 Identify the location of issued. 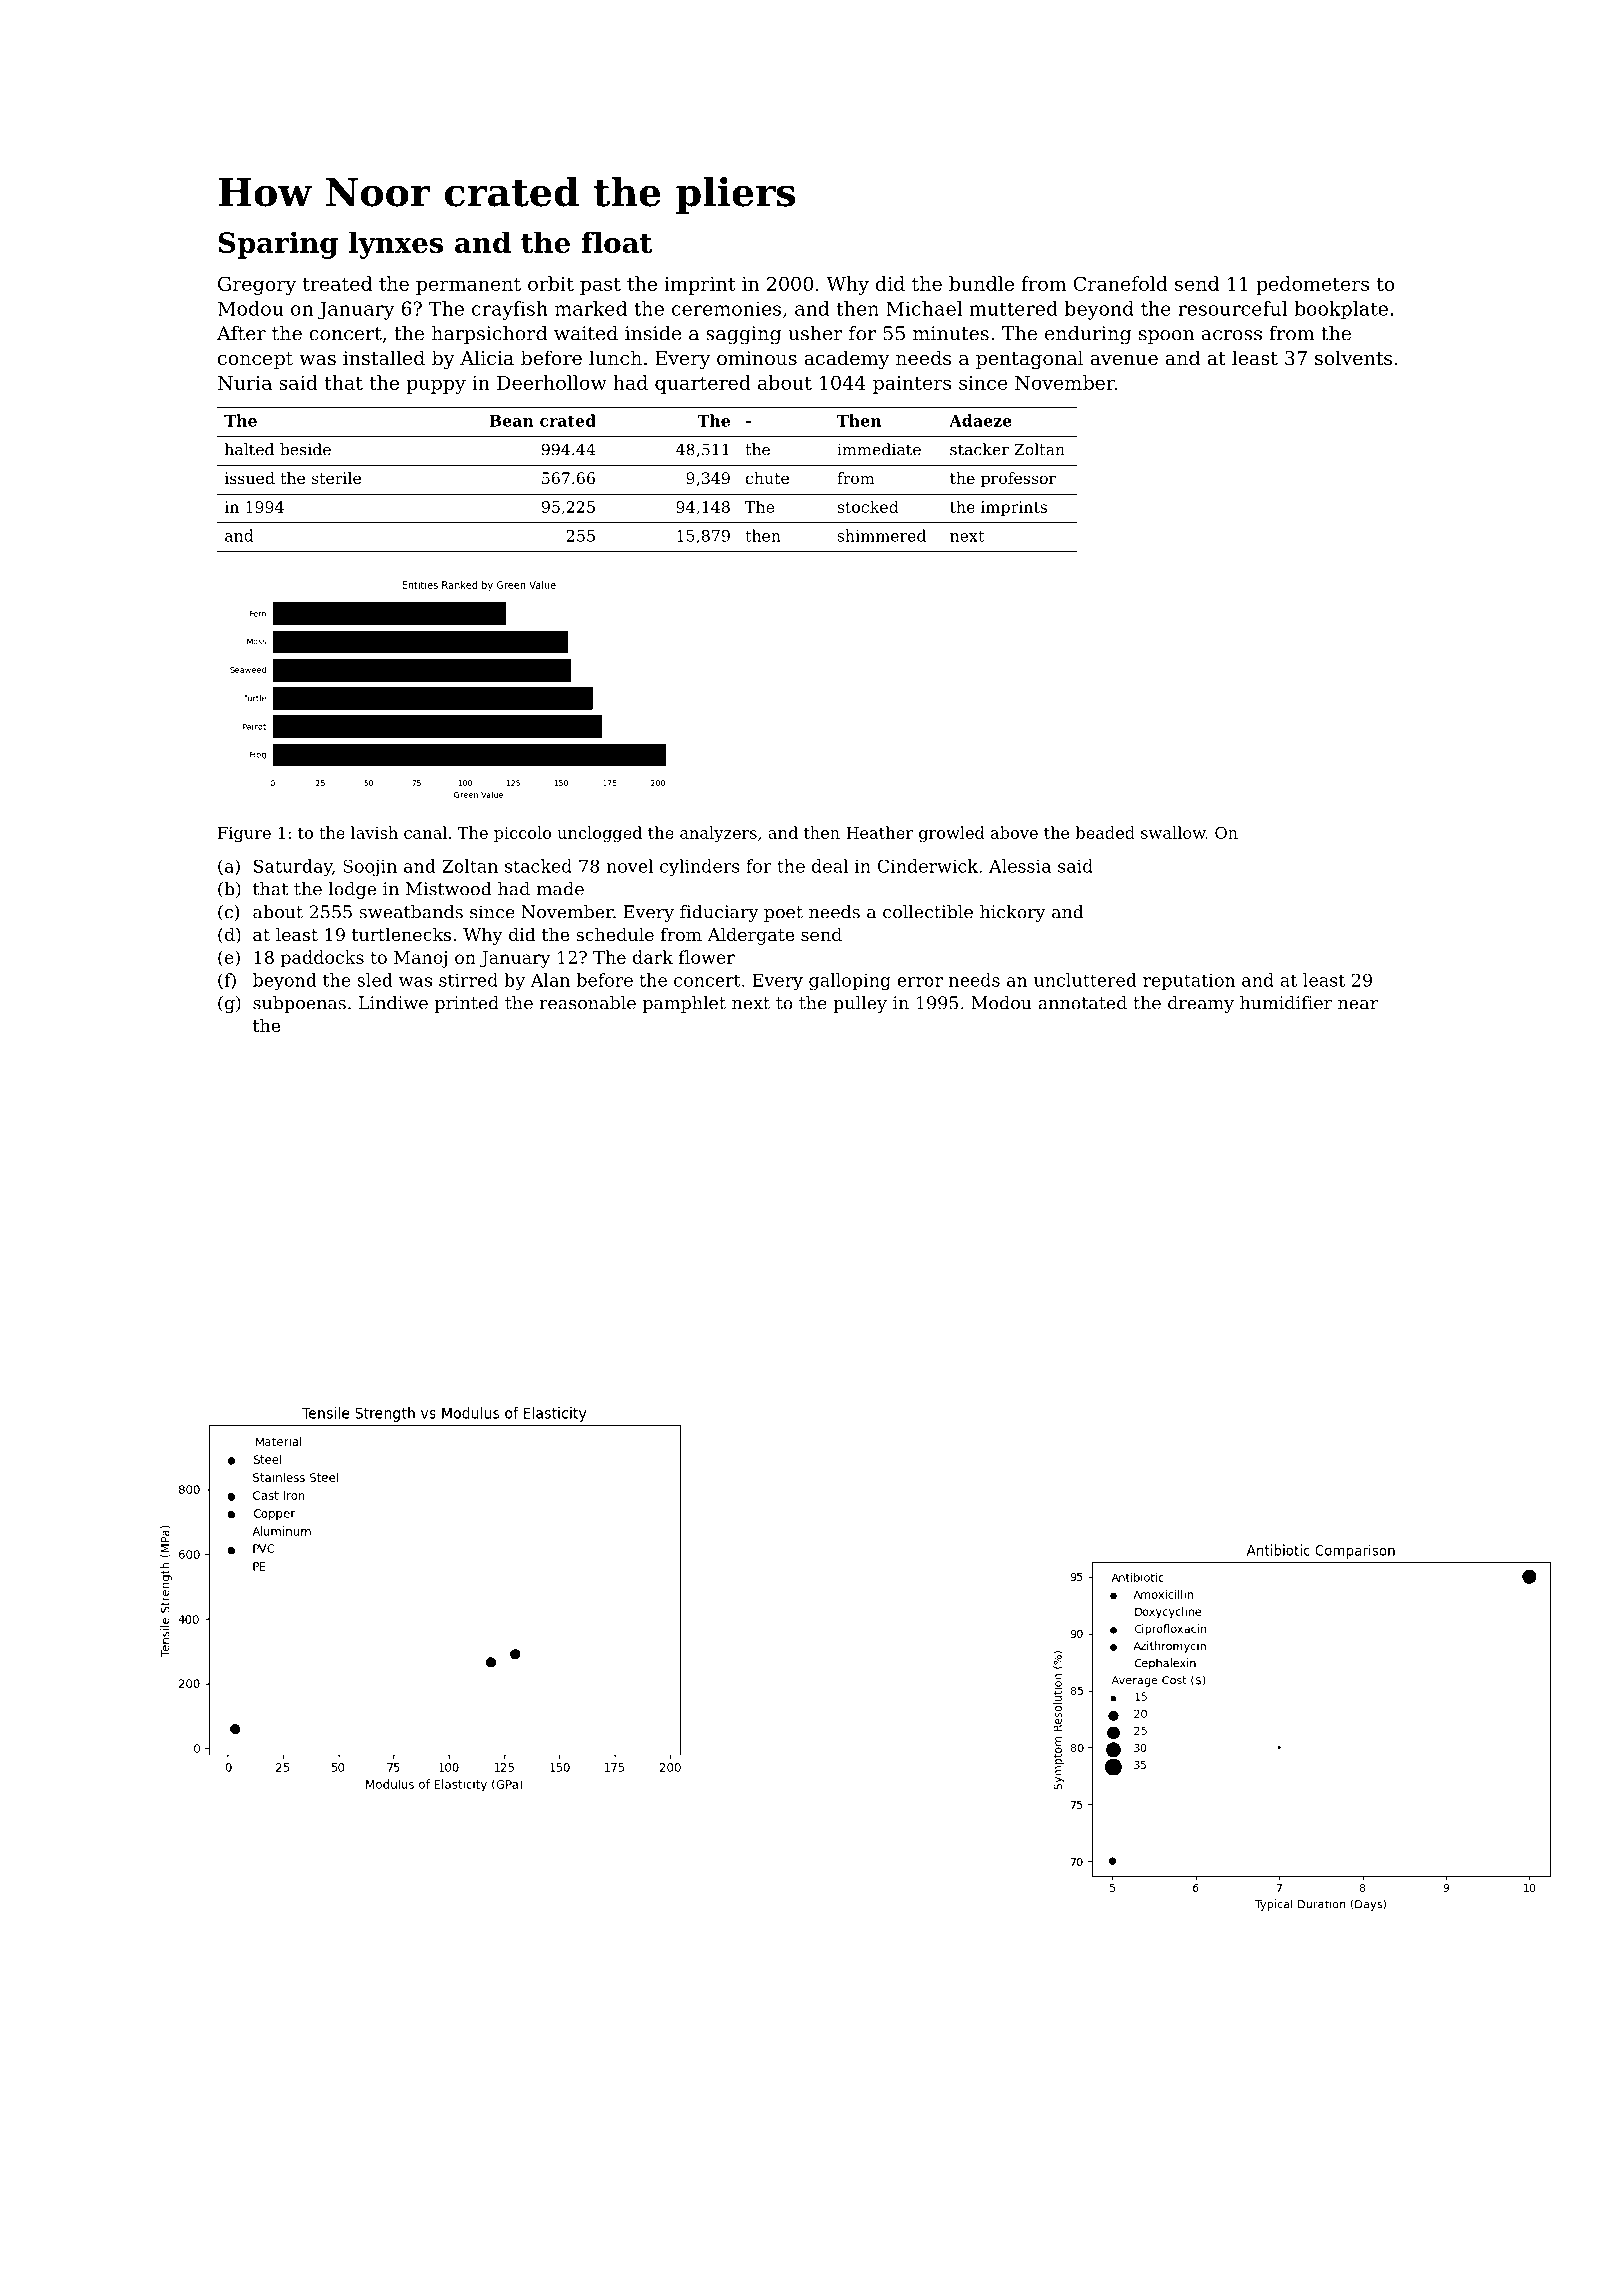
(250, 478).
